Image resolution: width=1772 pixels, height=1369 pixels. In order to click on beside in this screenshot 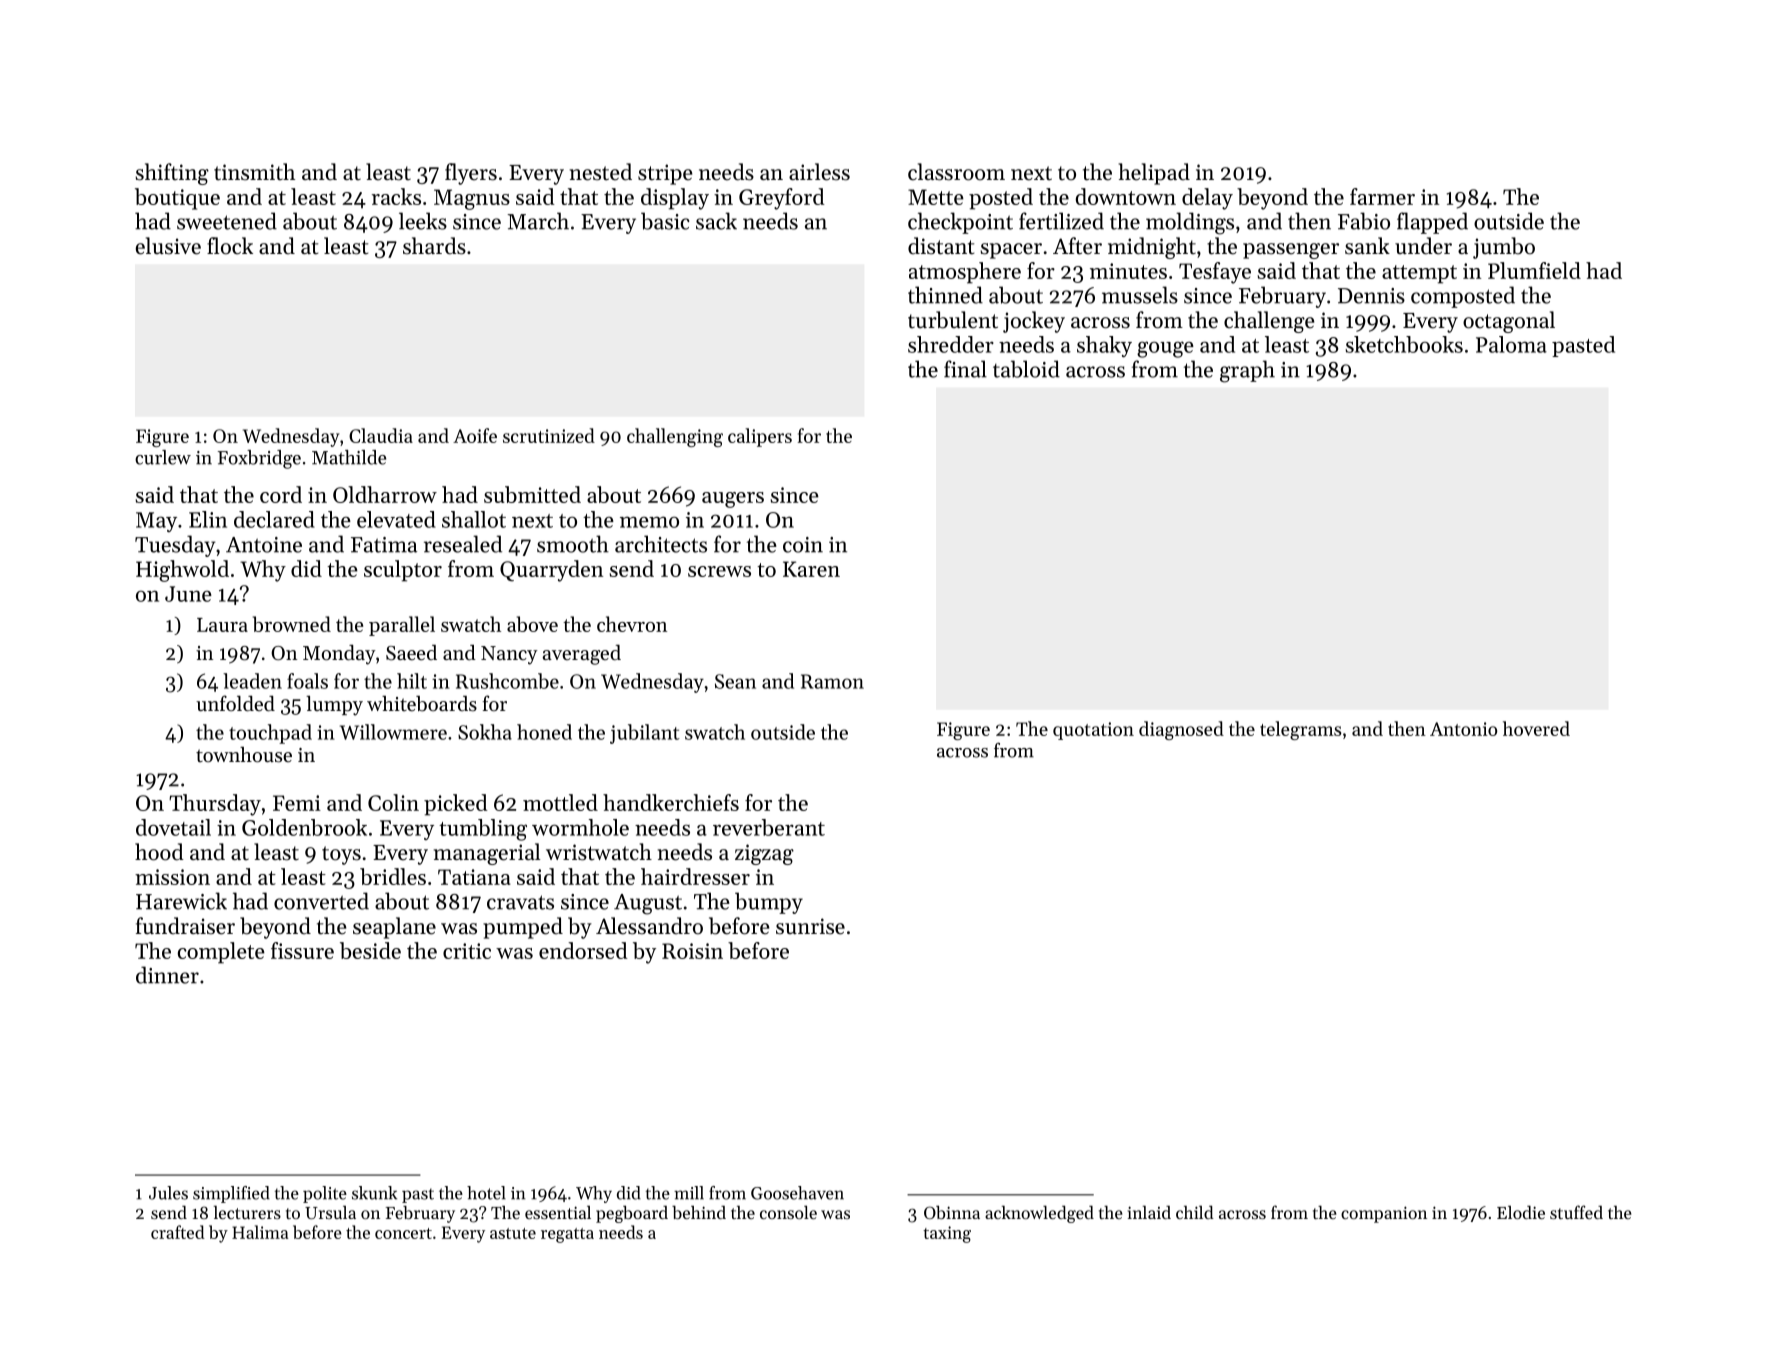, I will do `click(370, 950)`.
